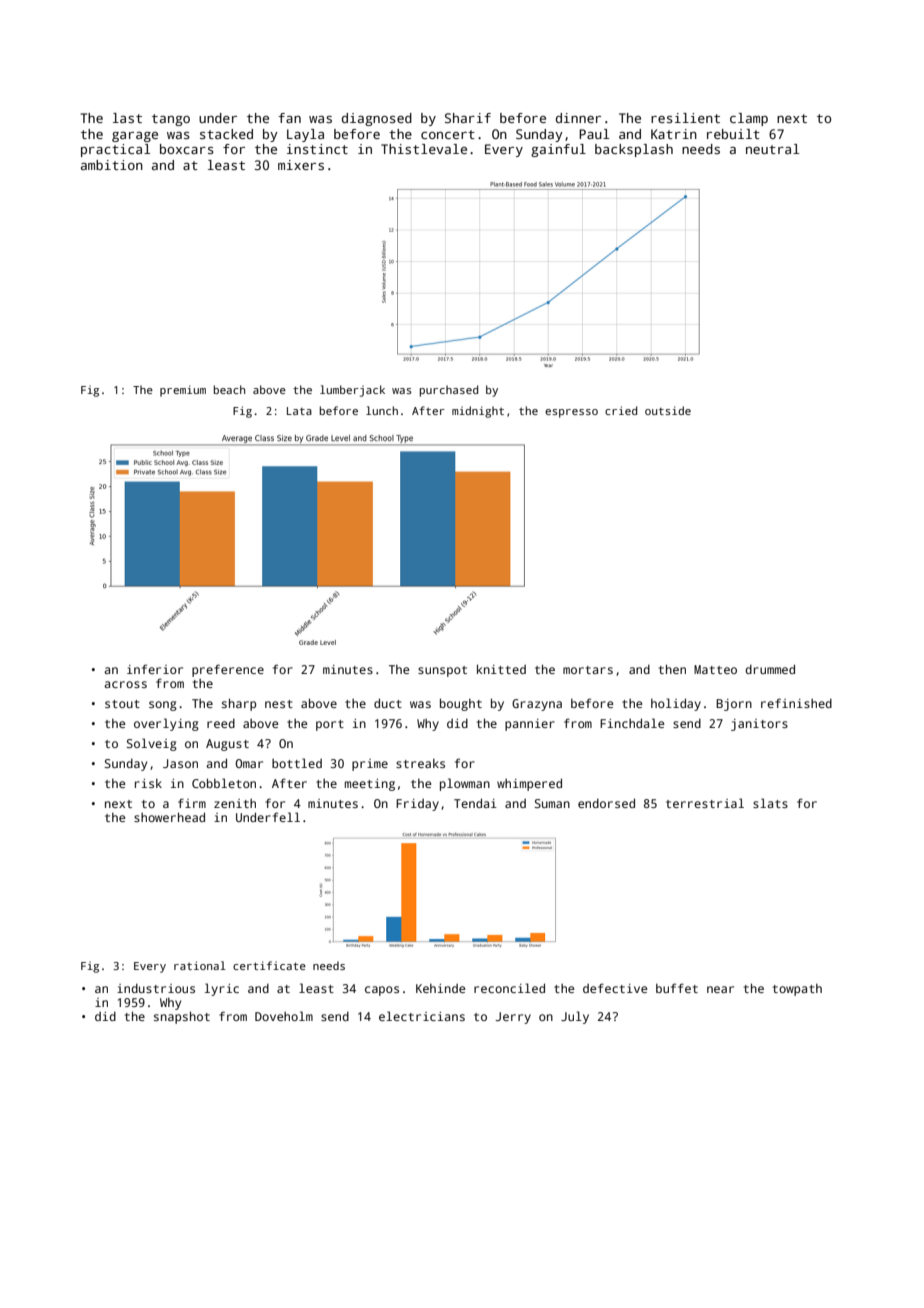  I want to click on clamp, so click(749, 119).
